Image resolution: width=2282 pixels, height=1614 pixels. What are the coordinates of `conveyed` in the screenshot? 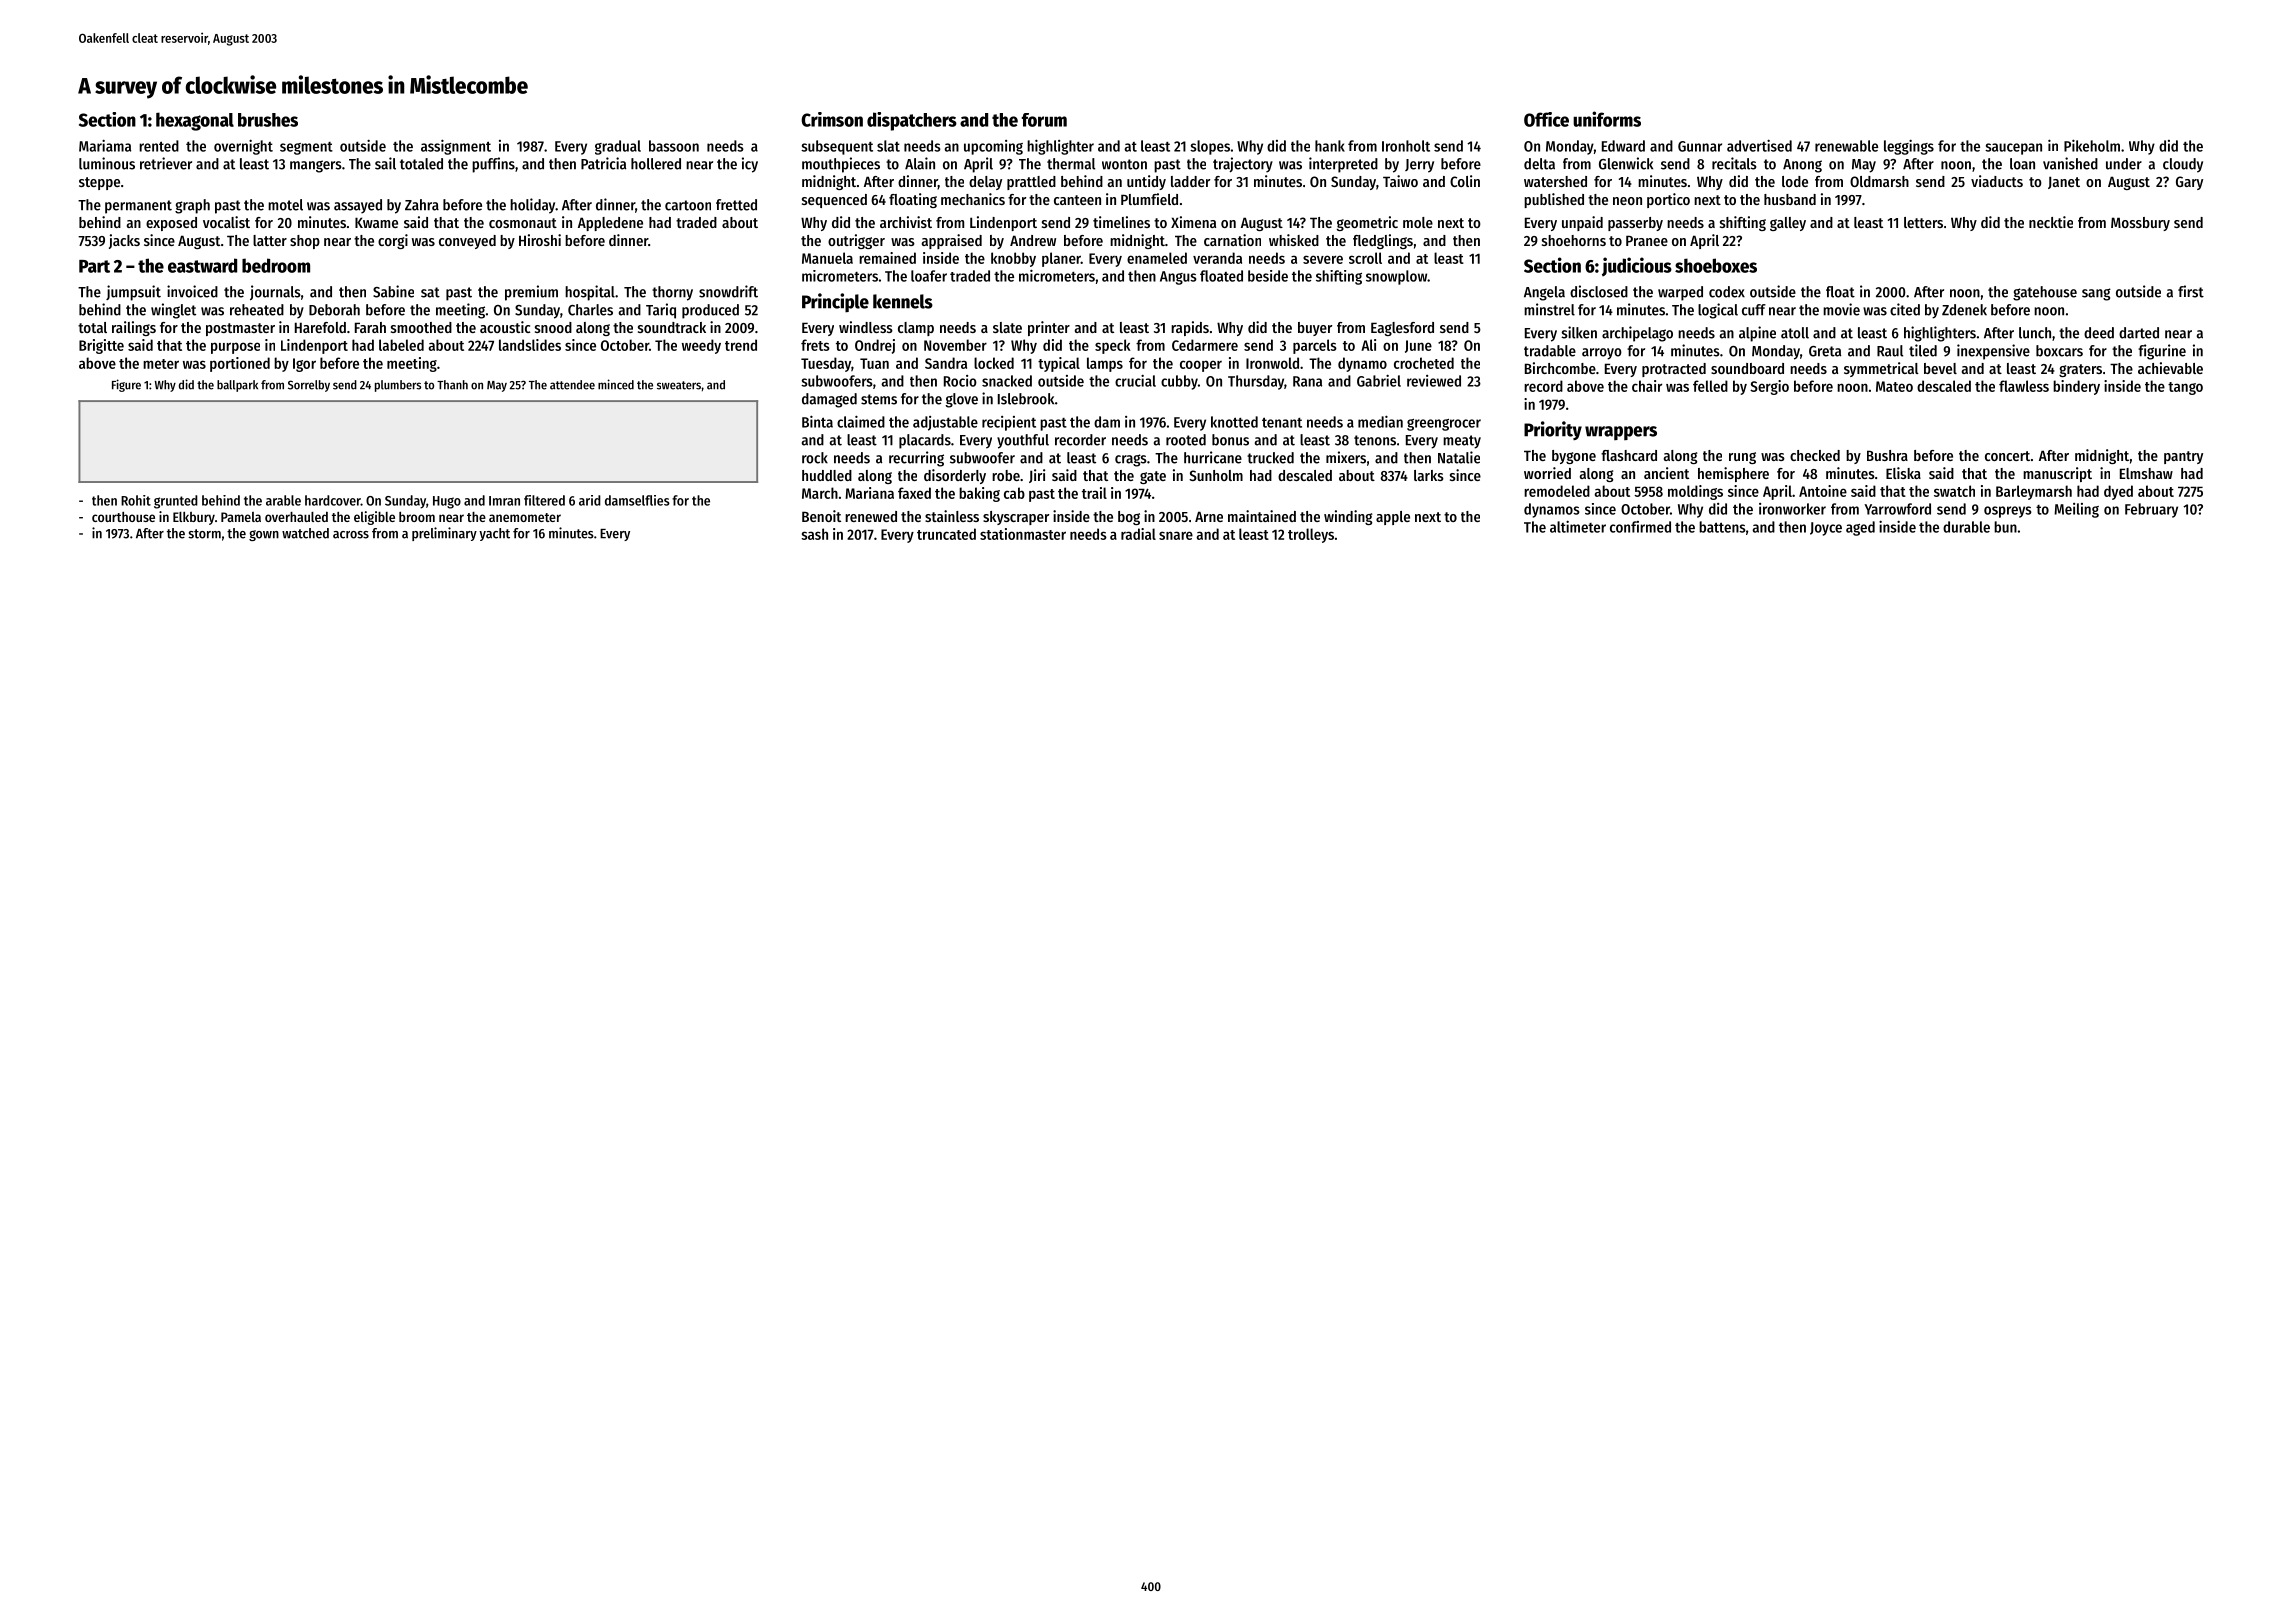 It's located at (467, 242).
